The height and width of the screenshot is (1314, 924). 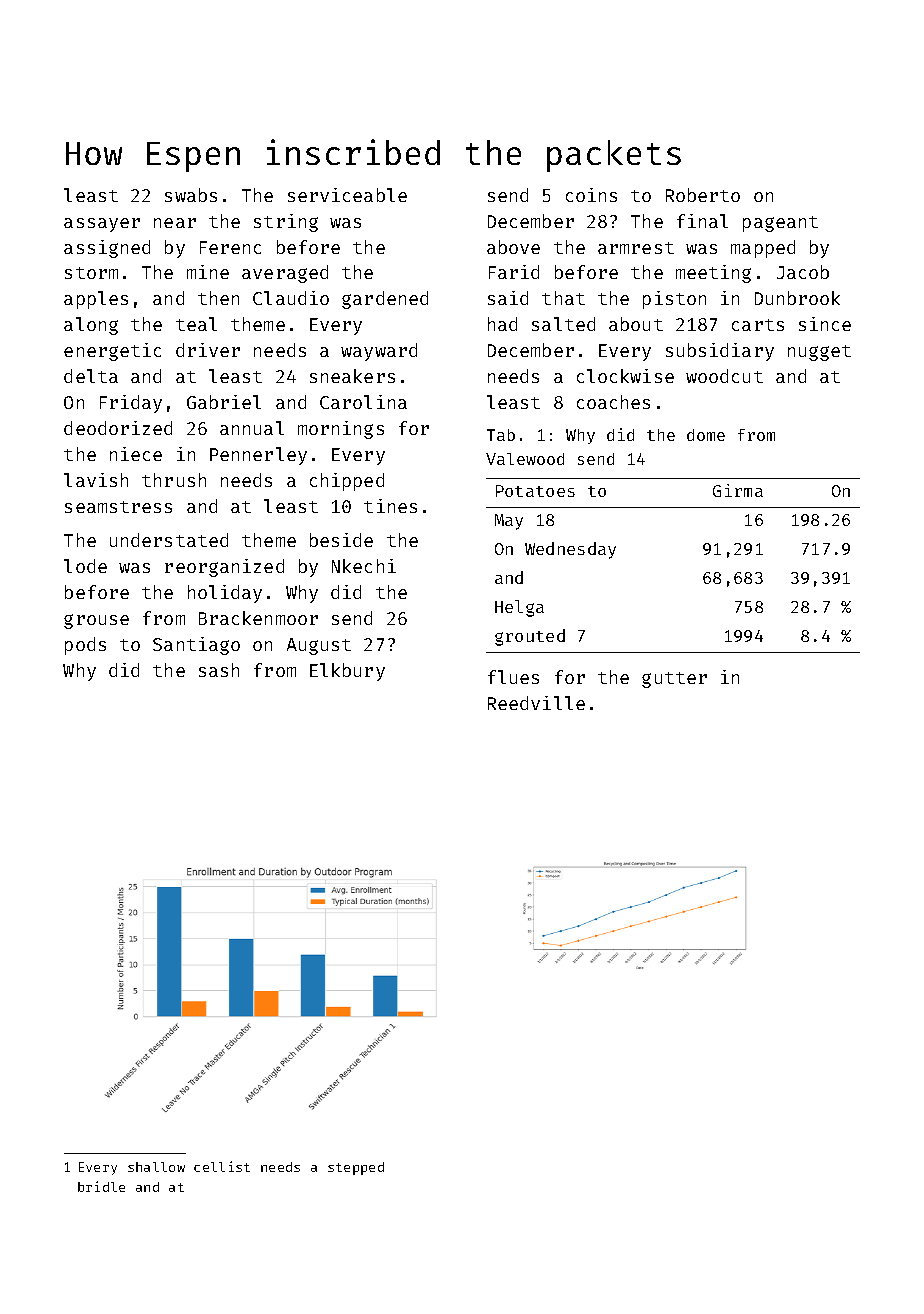 What do you see at coordinates (356, 1168) in the screenshot?
I see `stepped` at bounding box center [356, 1168].
